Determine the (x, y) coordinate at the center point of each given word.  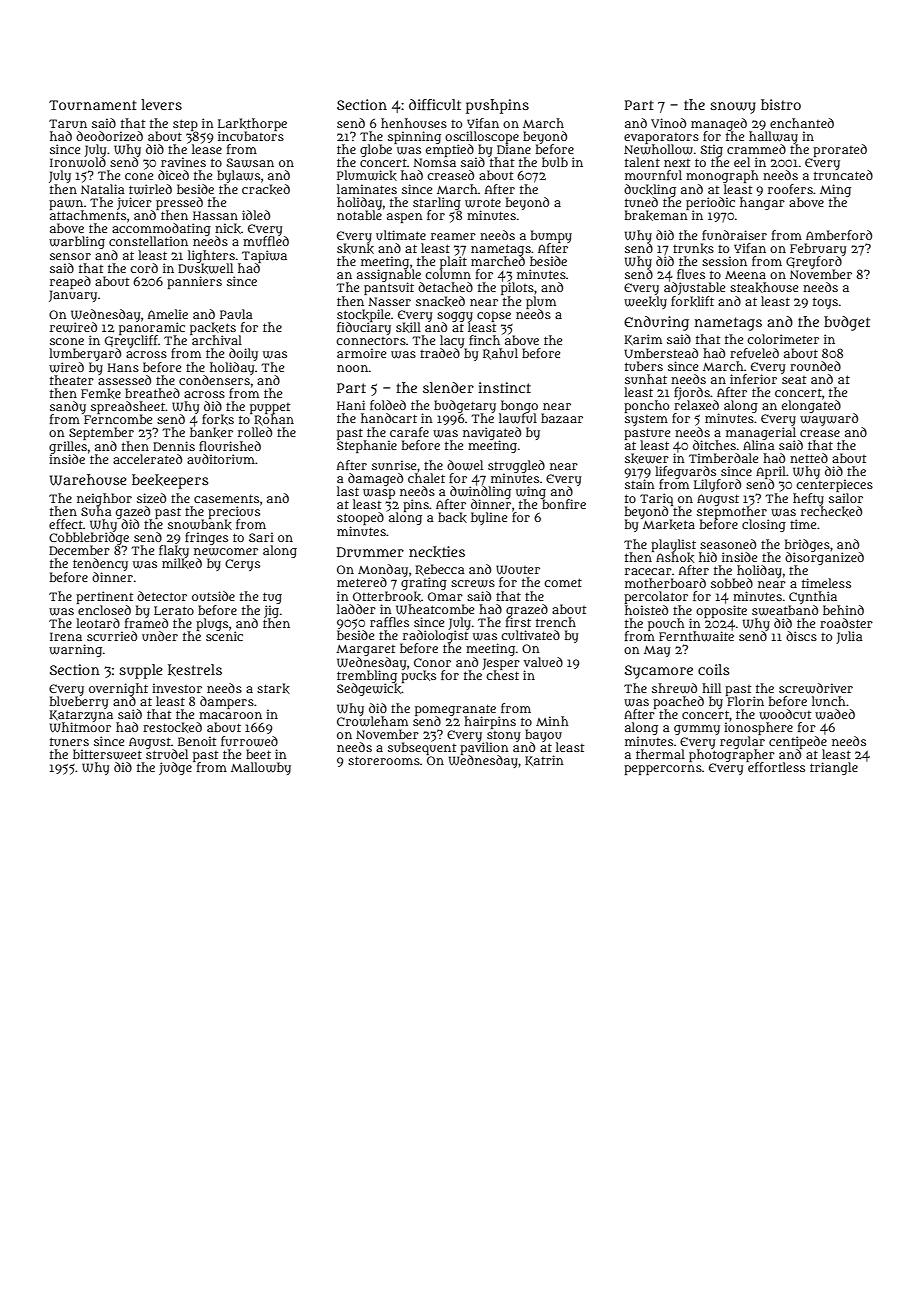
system (646, 420)
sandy (68, 407)
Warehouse (88, 480)
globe (376, 150)
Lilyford (717, 485)
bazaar (562, 418)
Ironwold (78, 162)
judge (175, 768)
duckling (650, 190)
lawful (518, 419)
